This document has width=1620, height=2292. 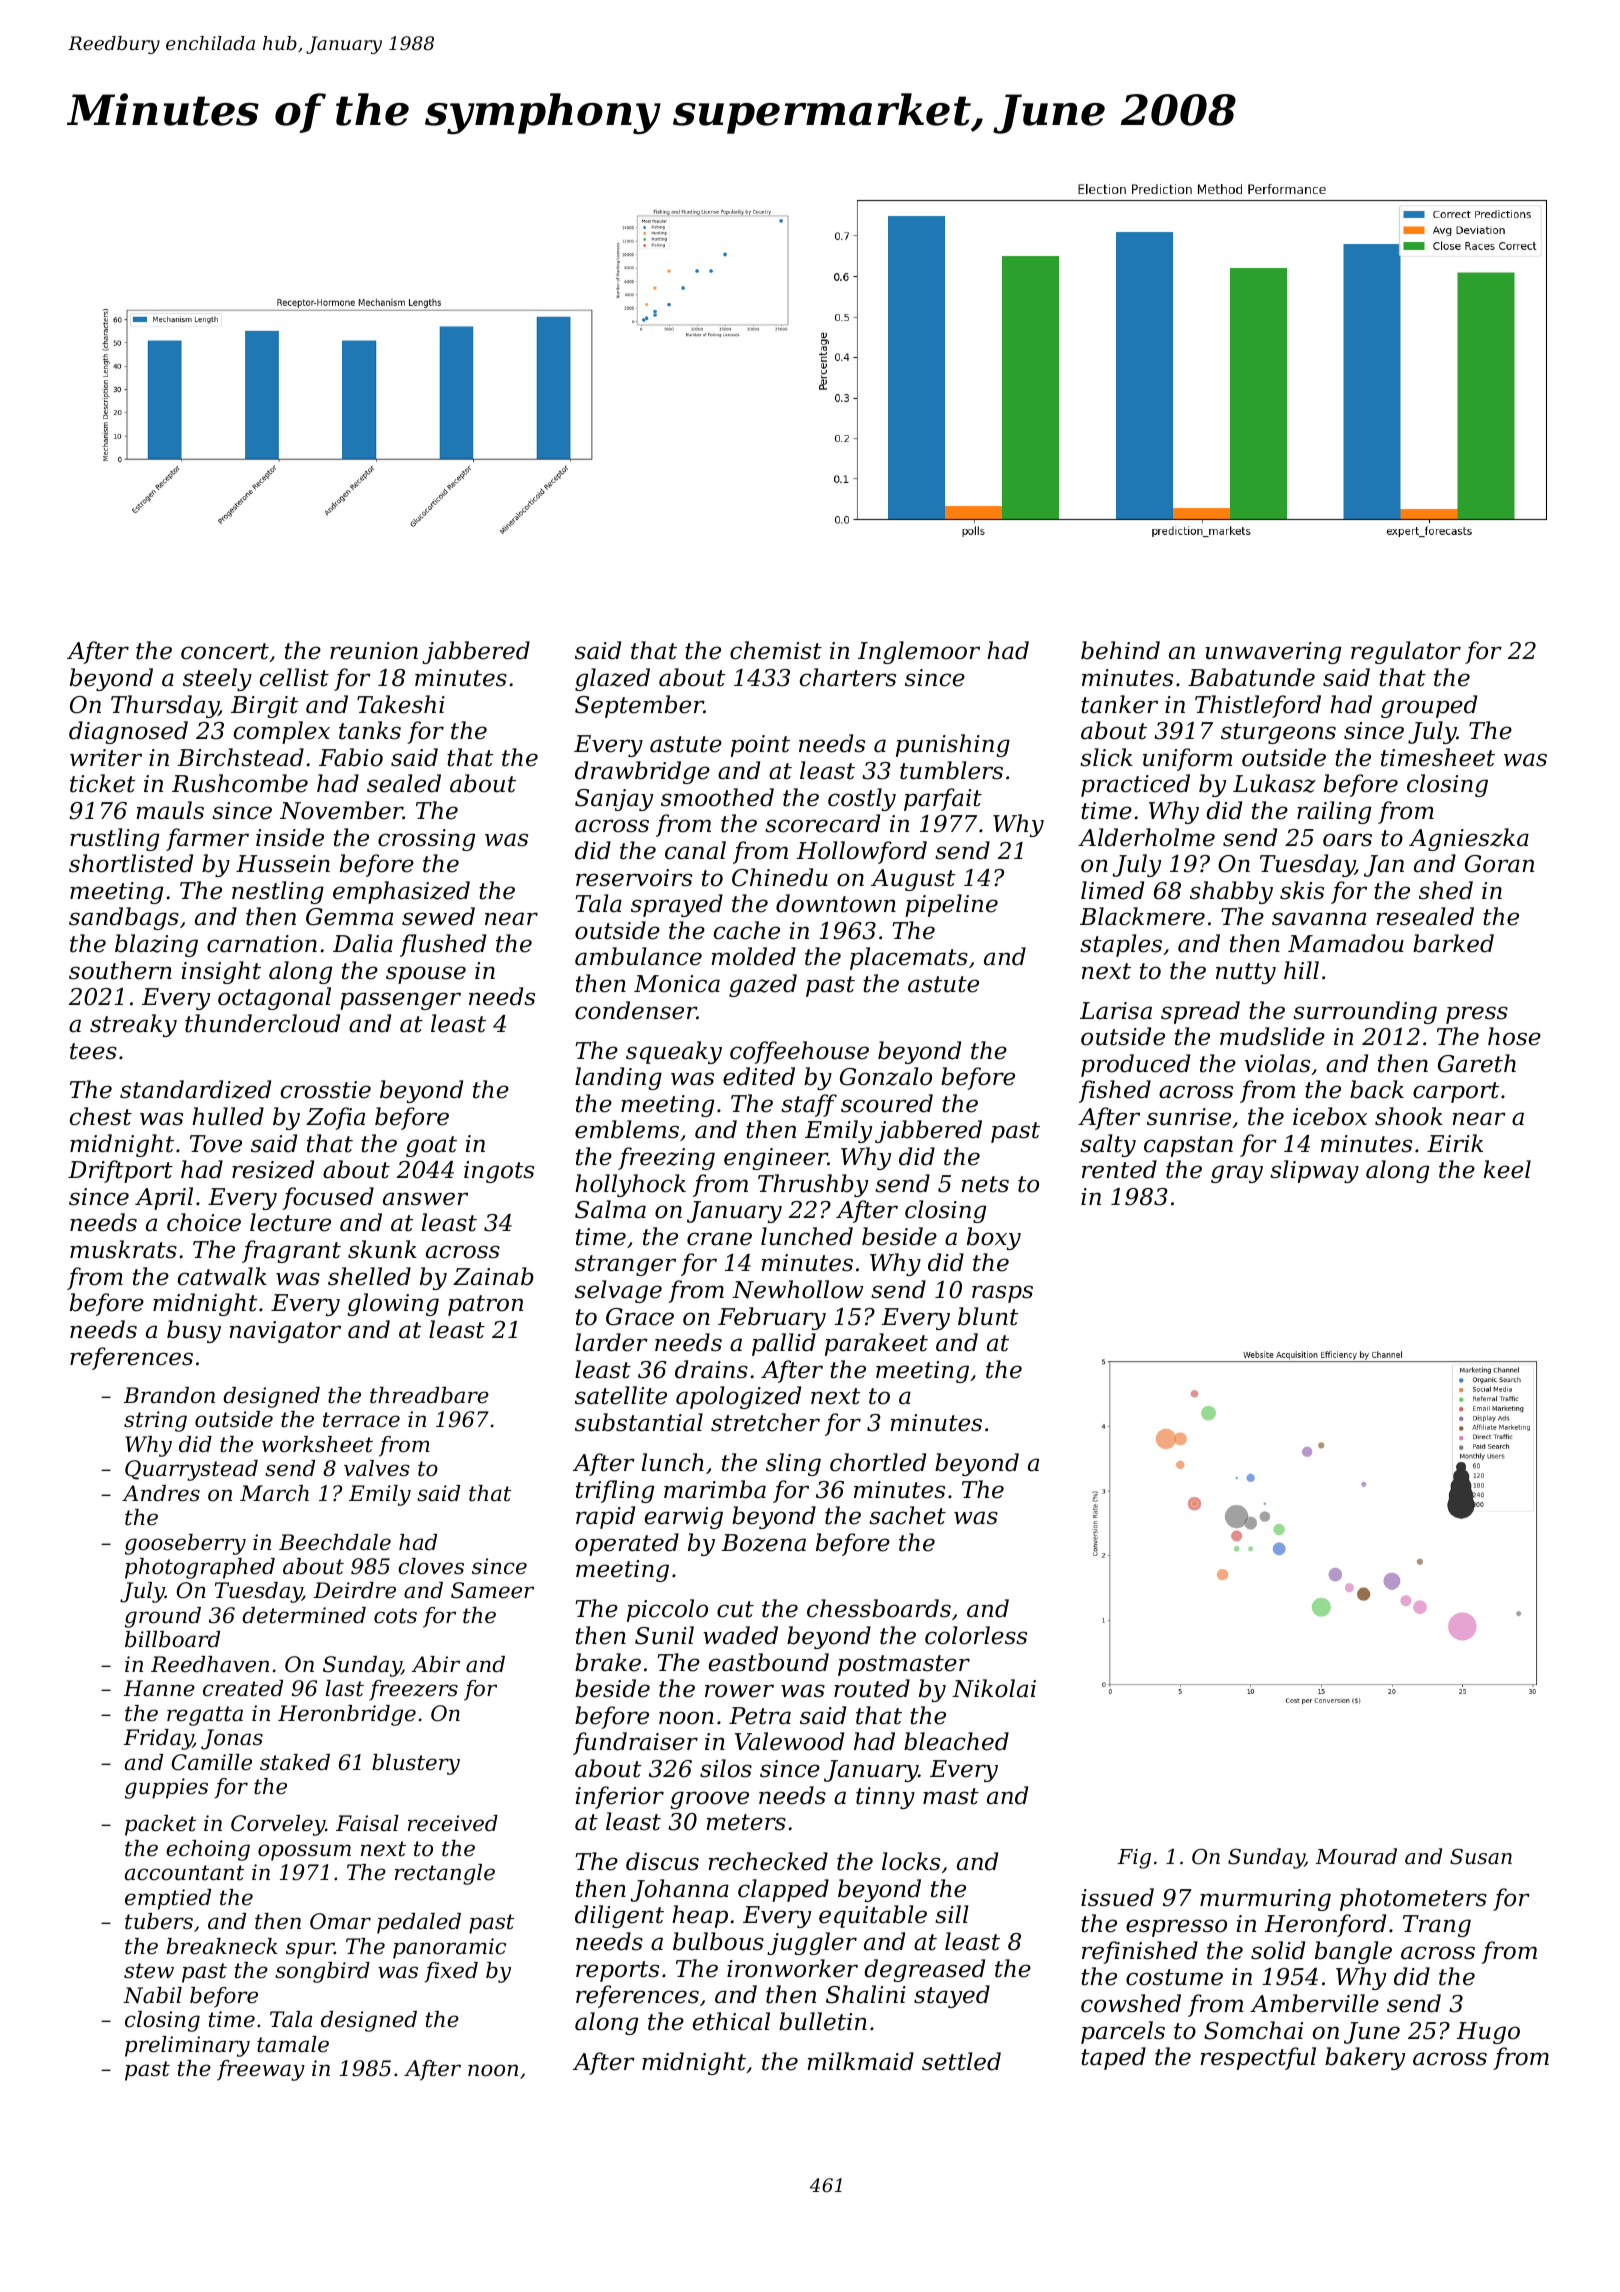 What do you see at coordinates (860, 2061) in the document?
I see `milkmaid` at bounding box center [860, 2061].
